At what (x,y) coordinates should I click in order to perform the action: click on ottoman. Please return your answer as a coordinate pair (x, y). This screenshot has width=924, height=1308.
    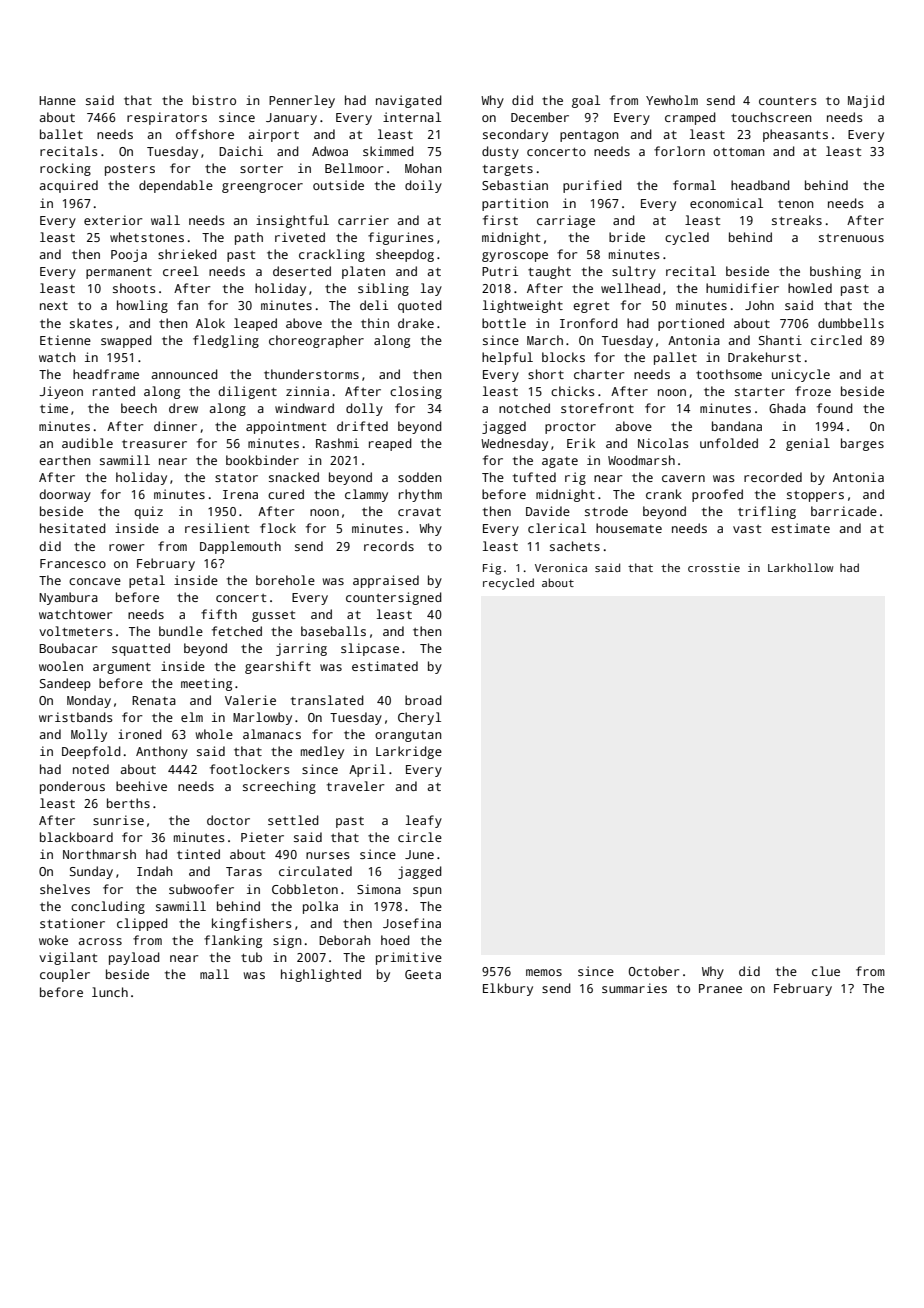
    Looking at the image, I should click on (739, 152).
